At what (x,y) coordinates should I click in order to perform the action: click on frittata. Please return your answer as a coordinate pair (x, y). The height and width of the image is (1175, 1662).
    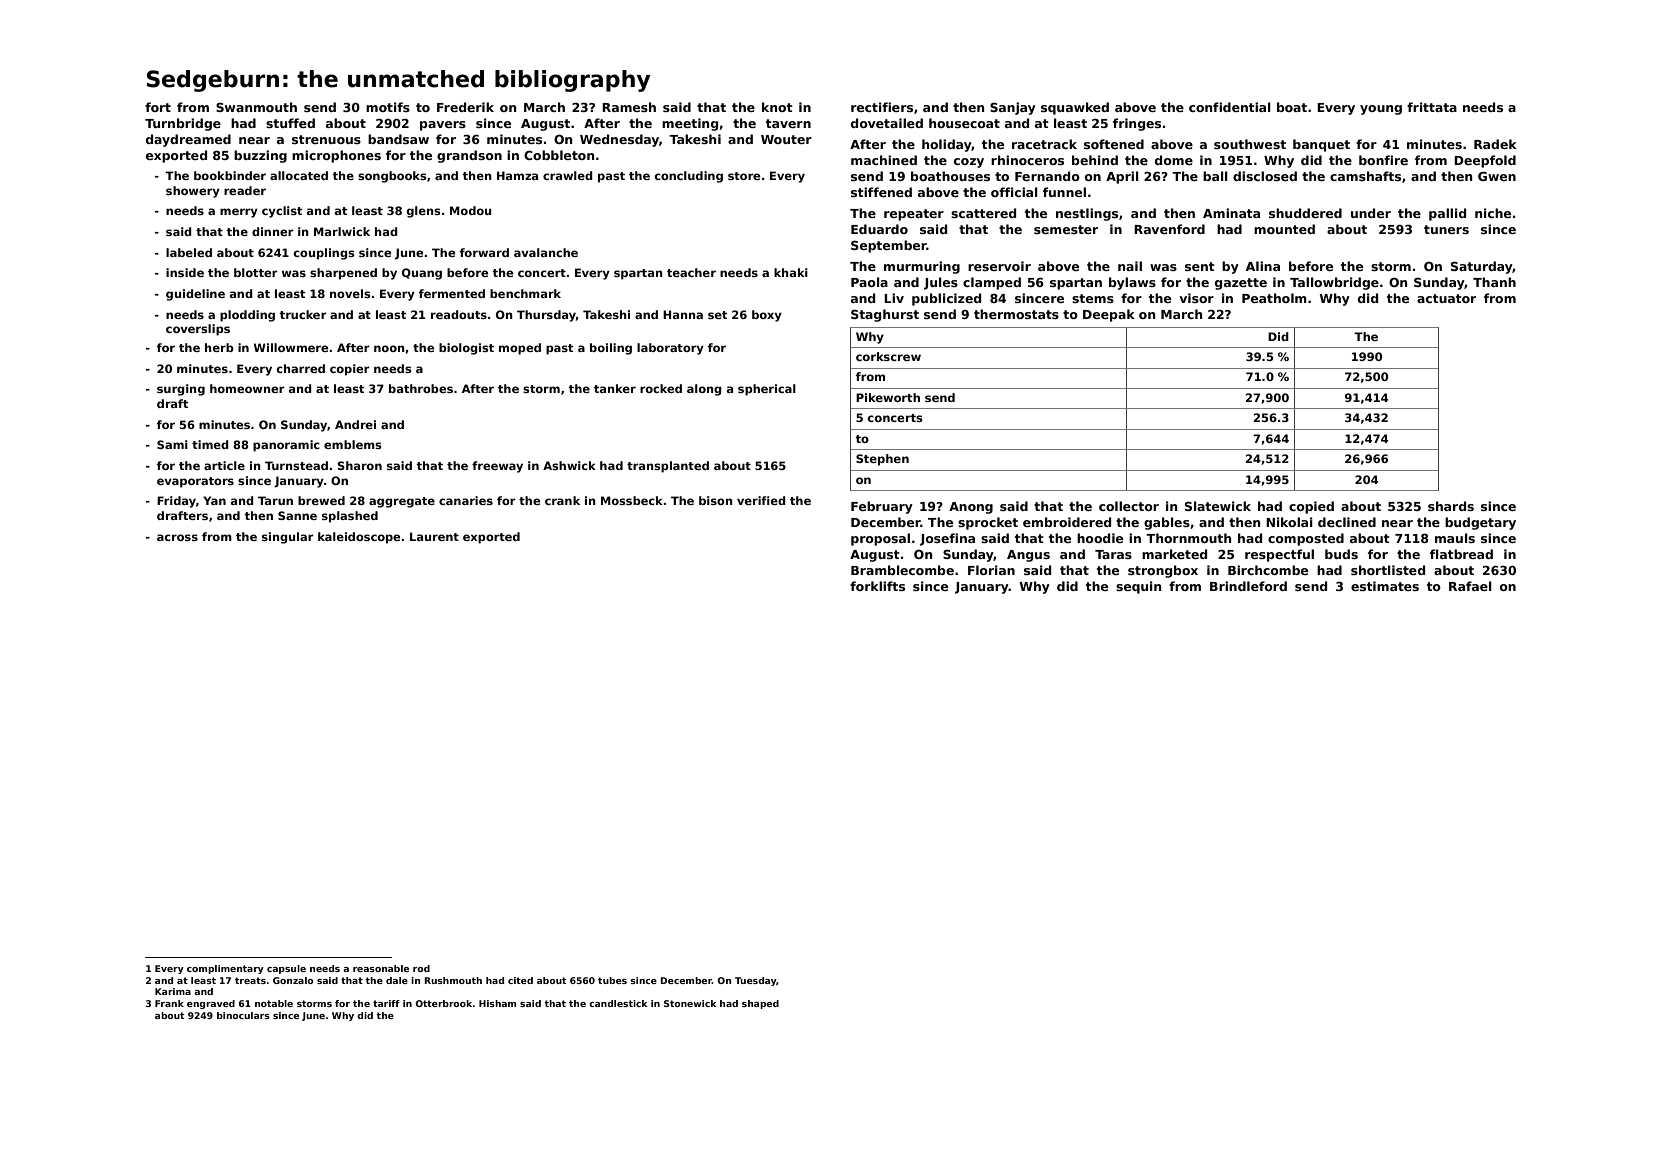
    Looking at the image, I should click on (1432, 107).
